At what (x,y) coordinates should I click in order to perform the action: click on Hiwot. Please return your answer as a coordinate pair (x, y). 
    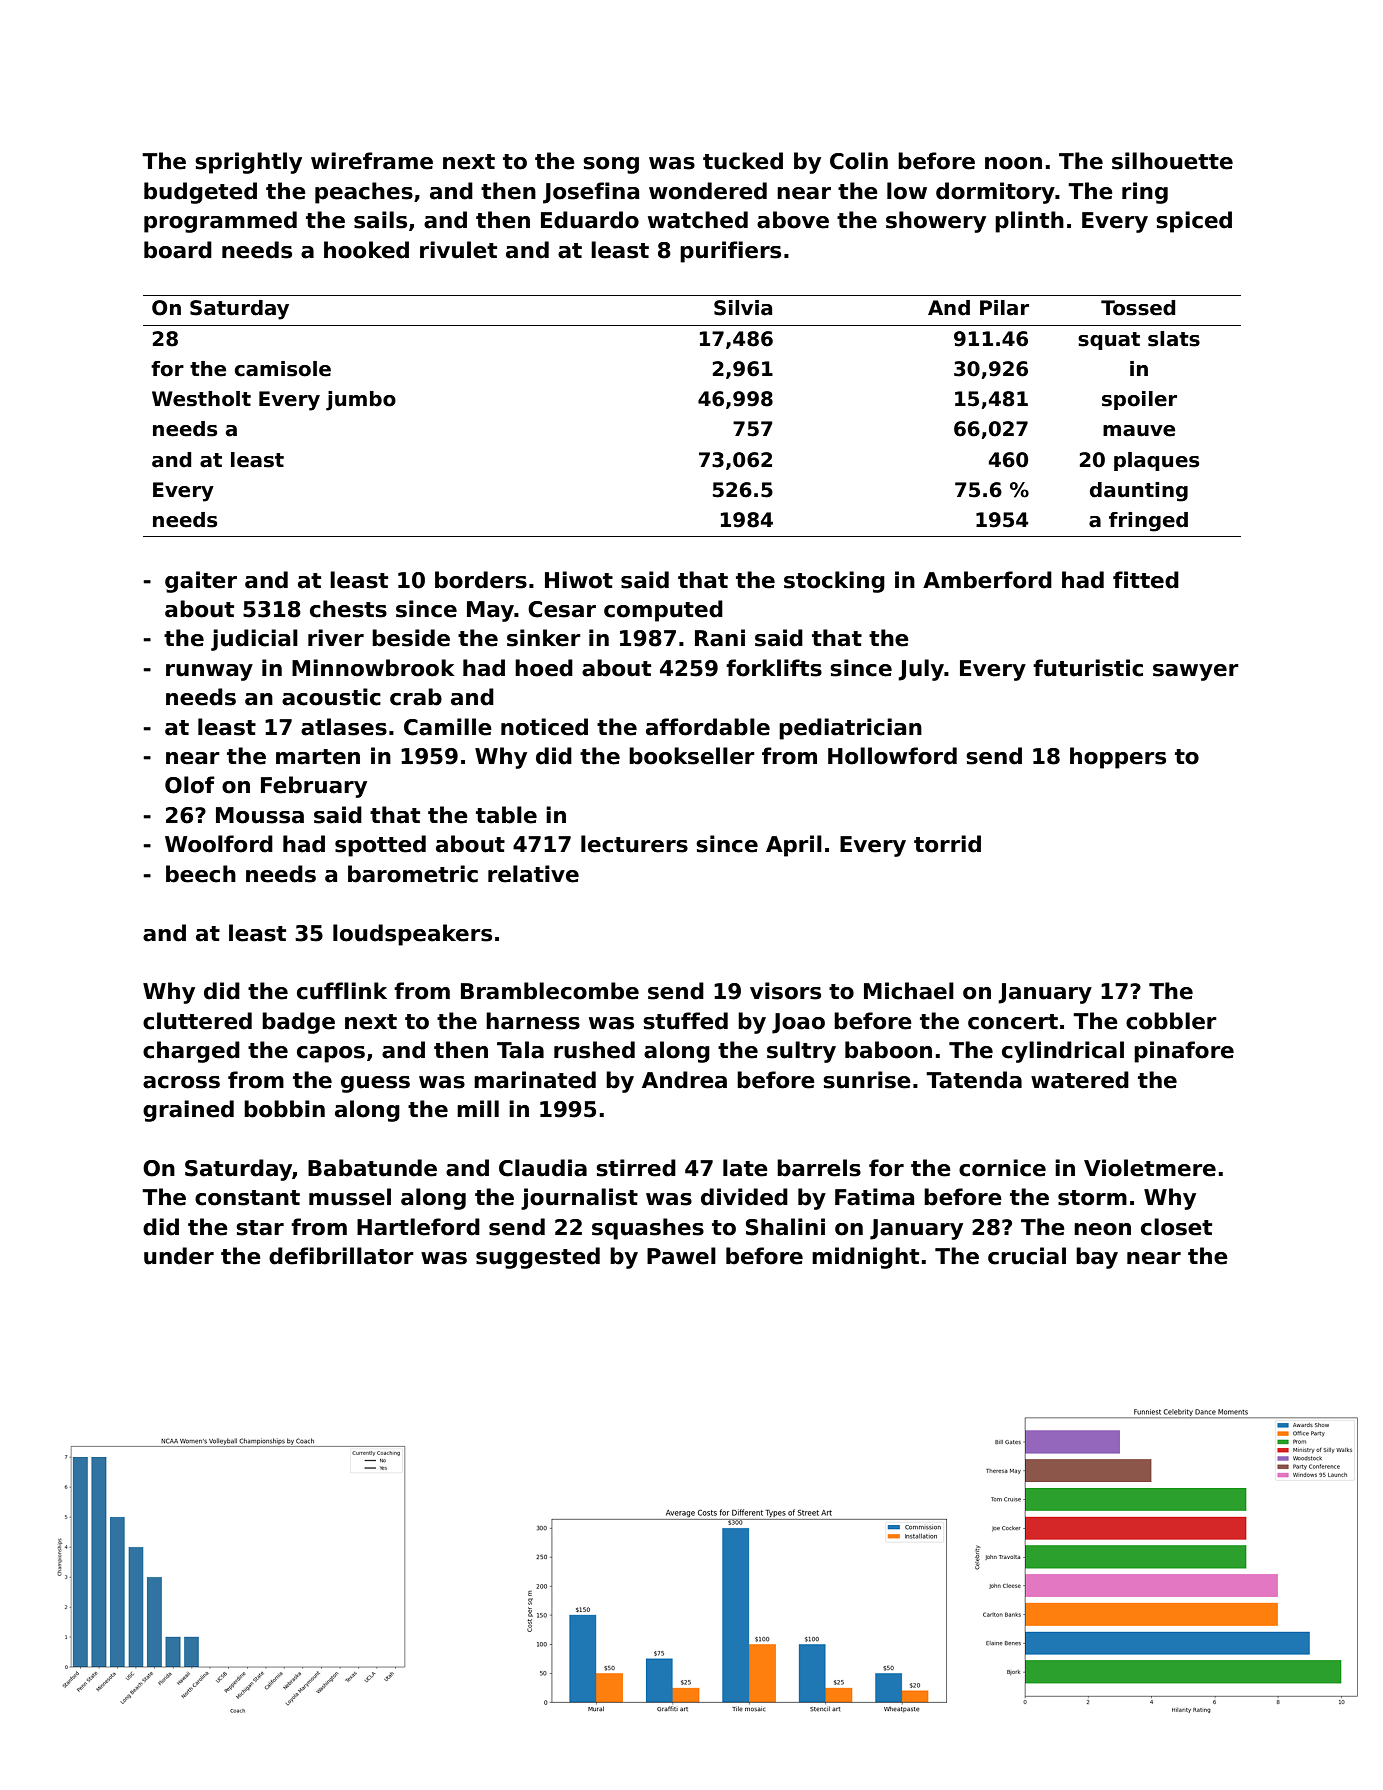
    Looking at the image, I should click on (579, 580).
